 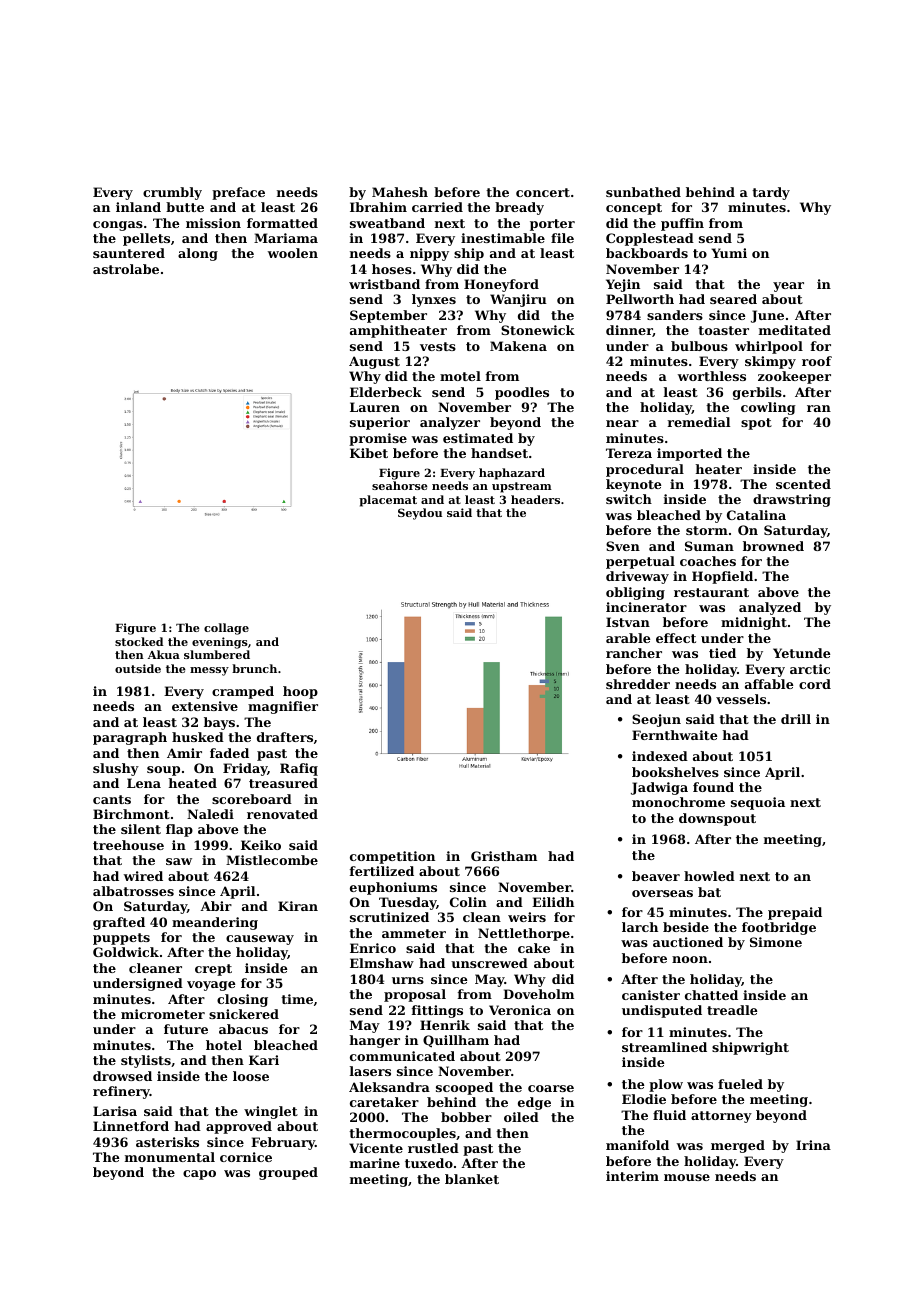 What do you see at coordinates (205, 706) in the screenshot?
I see `extensive` at bounding box center [205, 706].
